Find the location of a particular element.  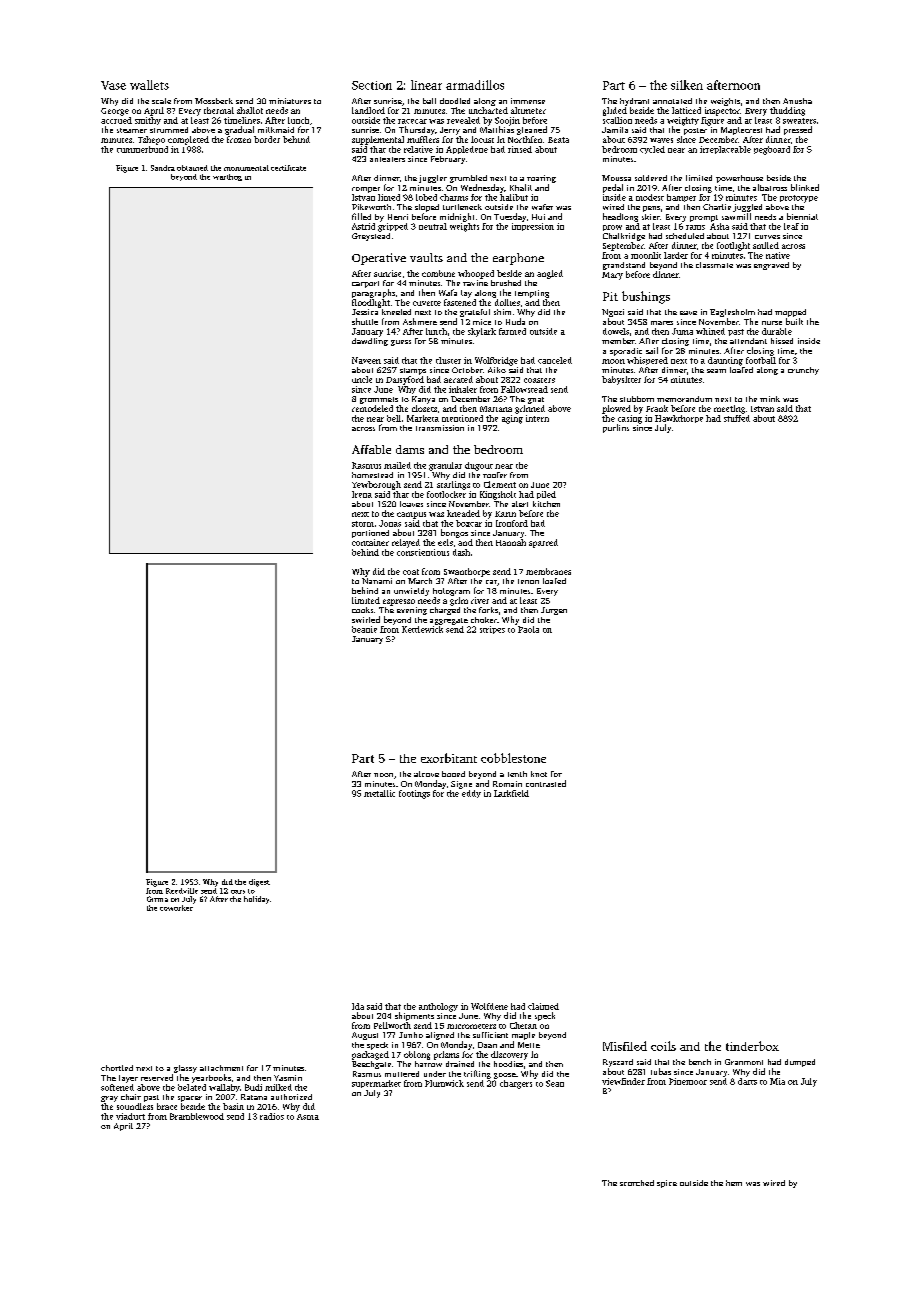

Wolfdene is located at coordinates (489, 1006).
